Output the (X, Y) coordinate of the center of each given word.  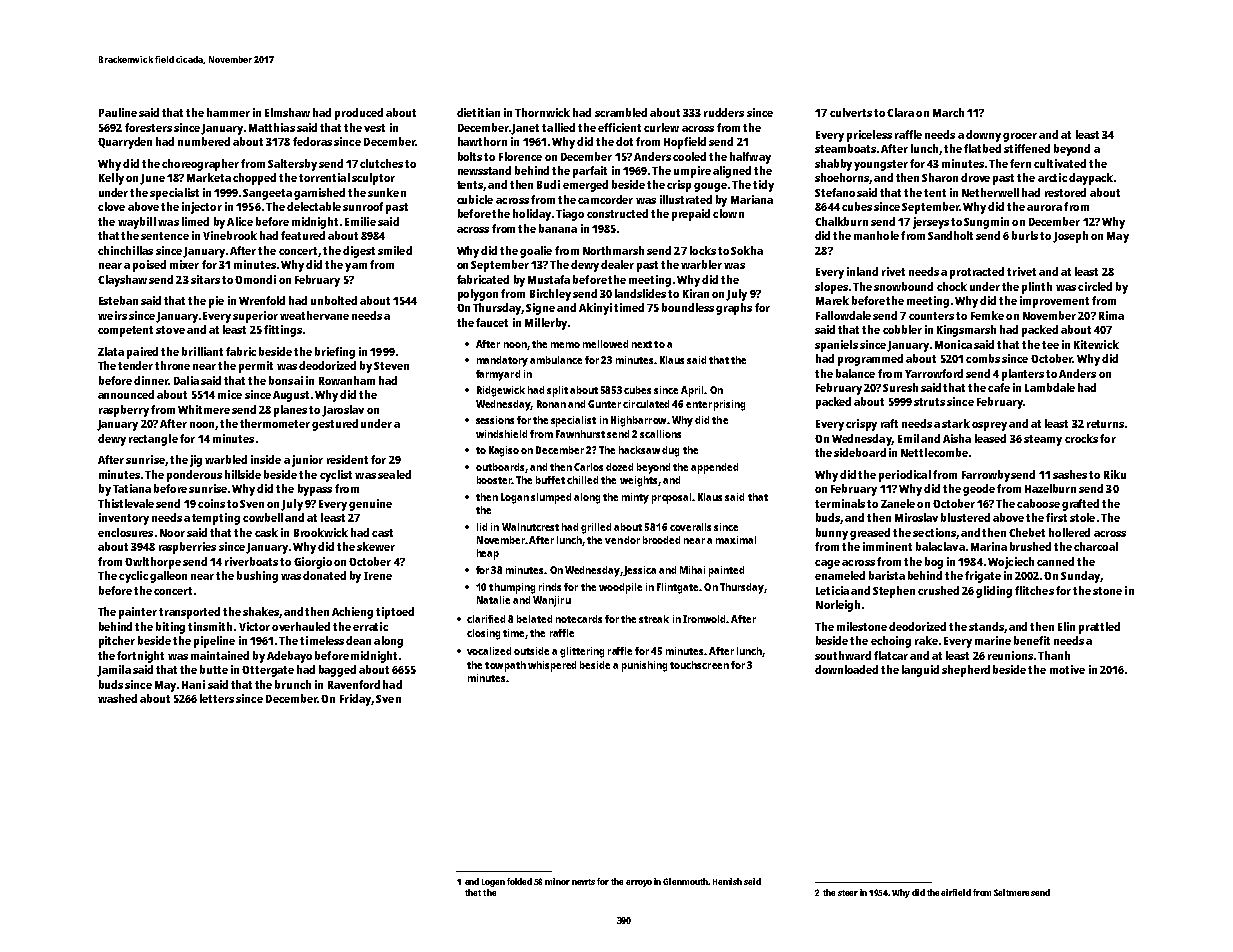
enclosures (125, 532)
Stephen (894, 592)
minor (557, 881)
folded (519, 881)
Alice (240, 221)
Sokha (747, 250)
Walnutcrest (530, 527)
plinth (1037, 288)
